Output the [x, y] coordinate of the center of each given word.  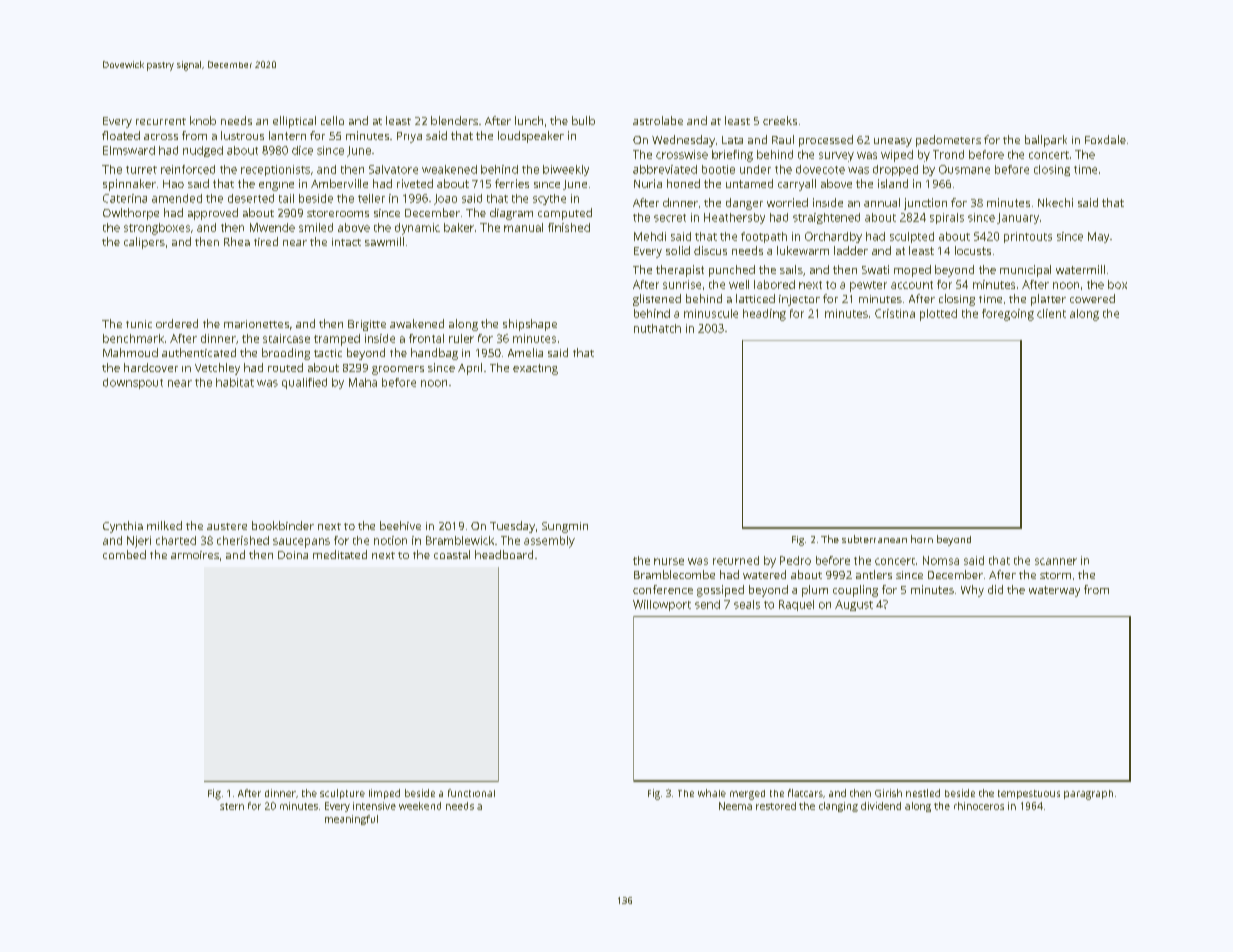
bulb [583, 120]
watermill [1080, 269]
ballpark [1046, 141]
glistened [657, 300]
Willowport [662, 605]
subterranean [874, 539]
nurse [669, 561]
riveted [415, 183]
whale [712, 793]
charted [176, 540]
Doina [293, 555]
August [854, 605]
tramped [337, 340]
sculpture [342, 794]
